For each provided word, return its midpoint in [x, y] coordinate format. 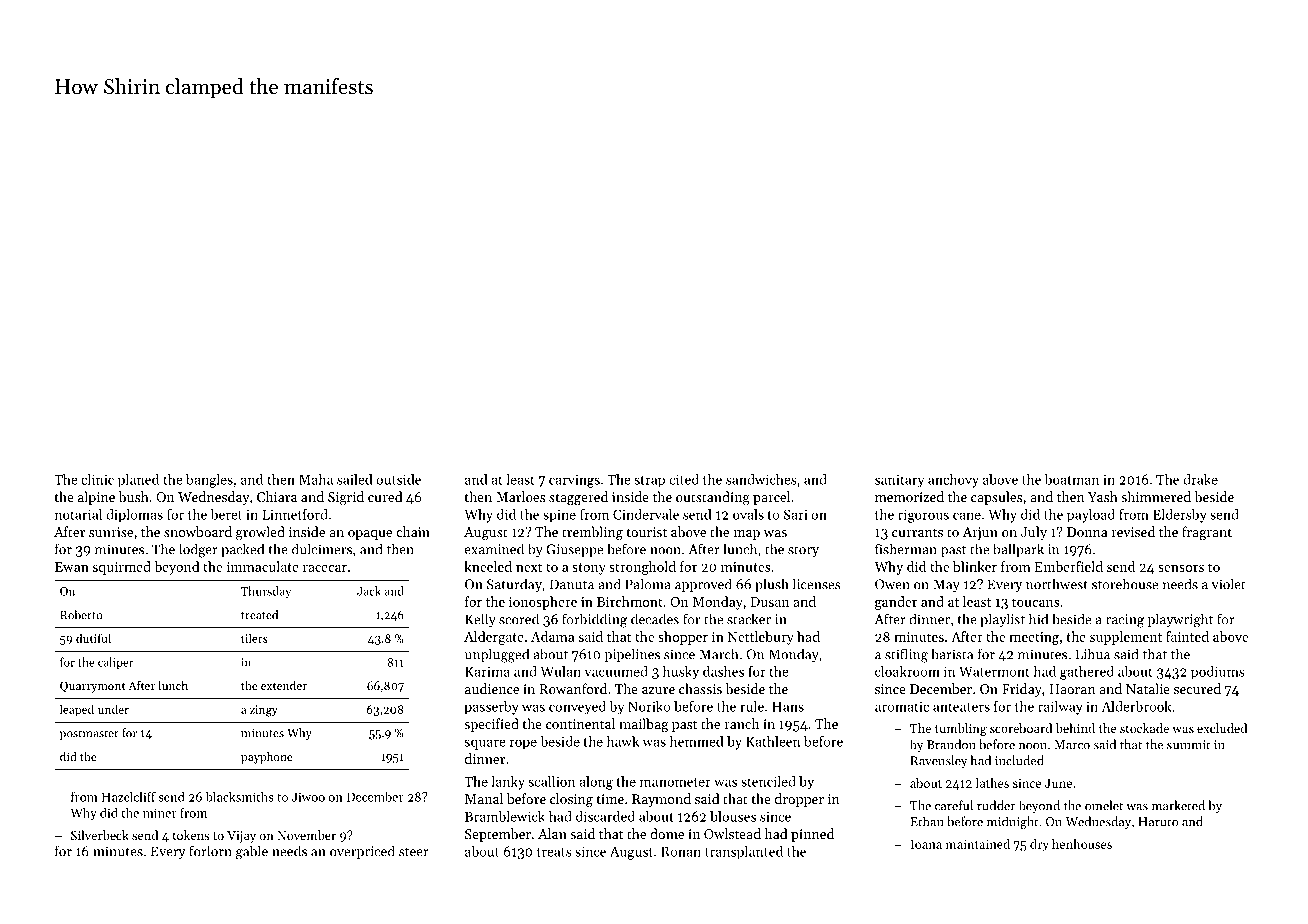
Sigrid [346, 498]
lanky [508, 783]
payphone [267, 758]
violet [1229, 584]
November [306, 835]
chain [413, 531]
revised [1133, 531]
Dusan [769, 602]
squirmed [122, 568]
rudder [996, 805]
